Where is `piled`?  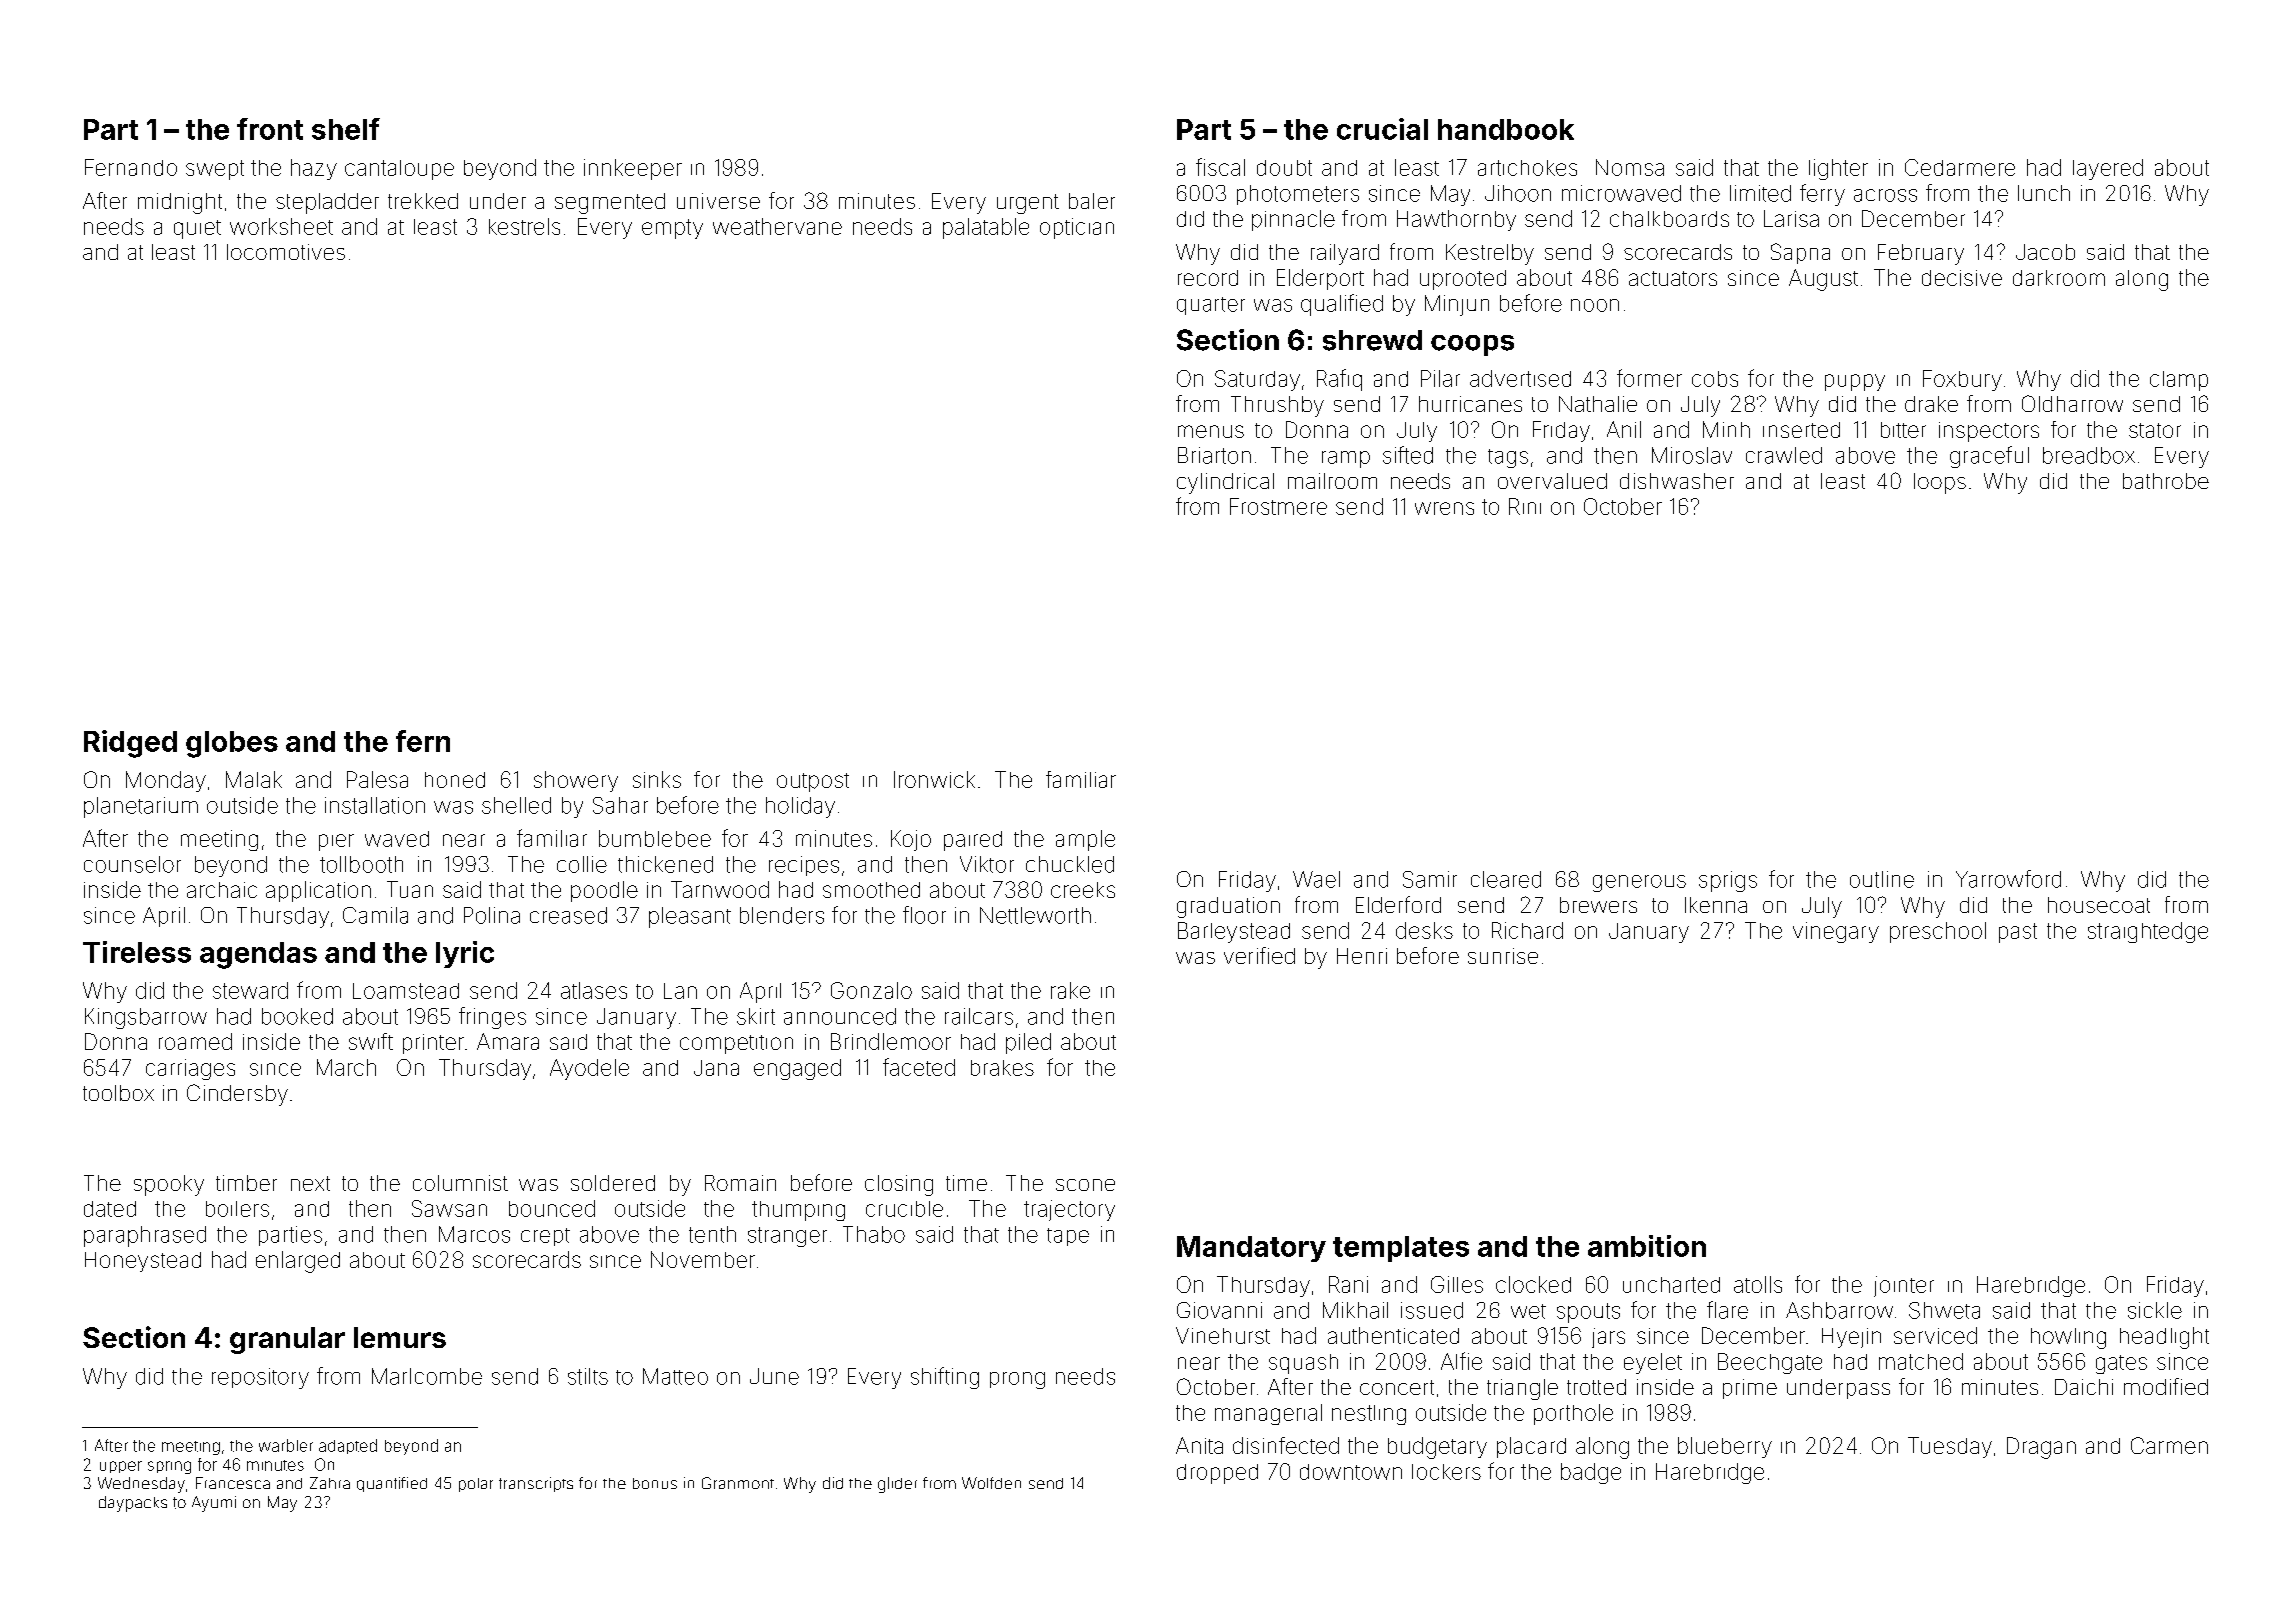
piled is located at coordinates (1028, 1043).
